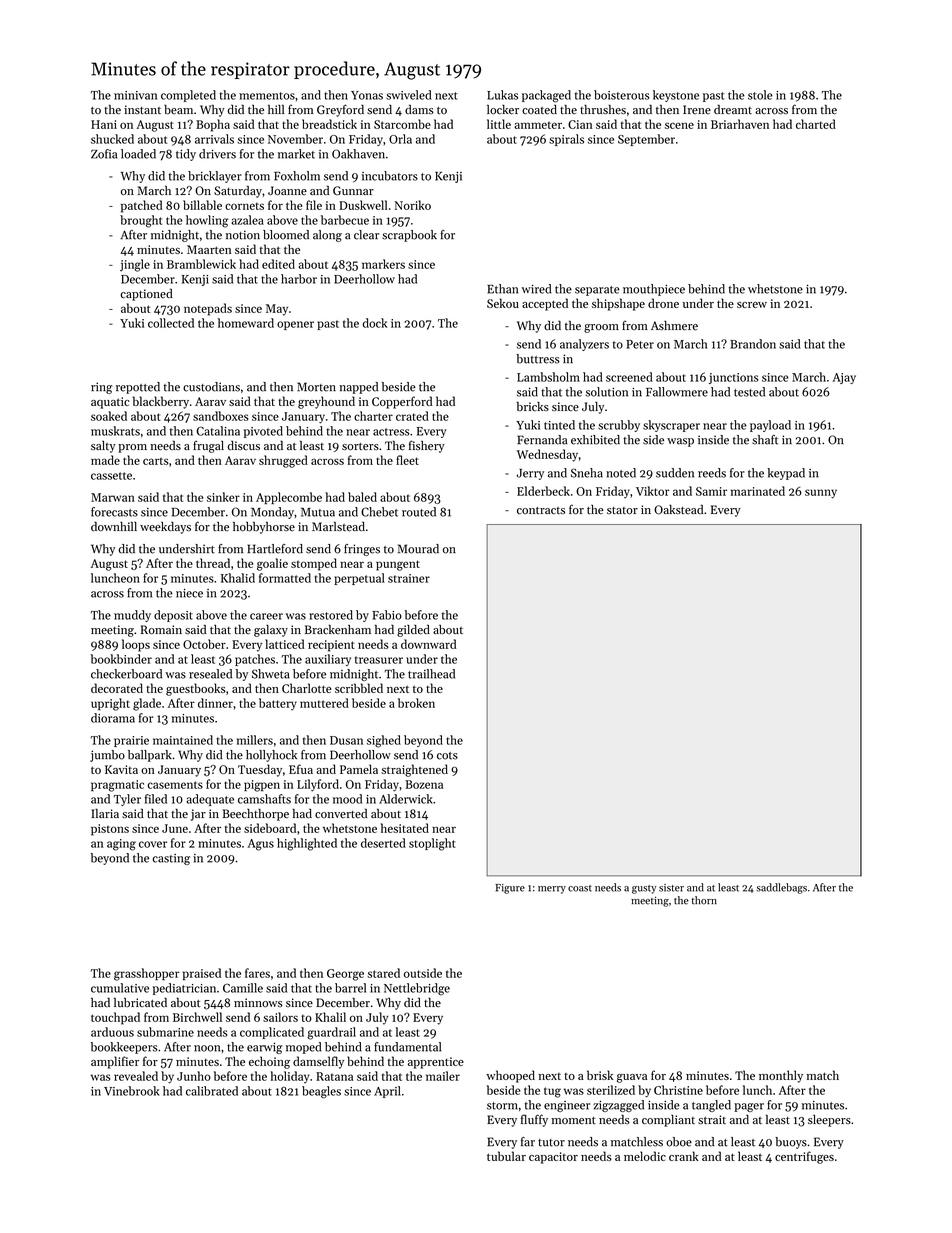  Describe the element at coordinates (413, 631) in the screenshot. I see `gilded` at that location.
